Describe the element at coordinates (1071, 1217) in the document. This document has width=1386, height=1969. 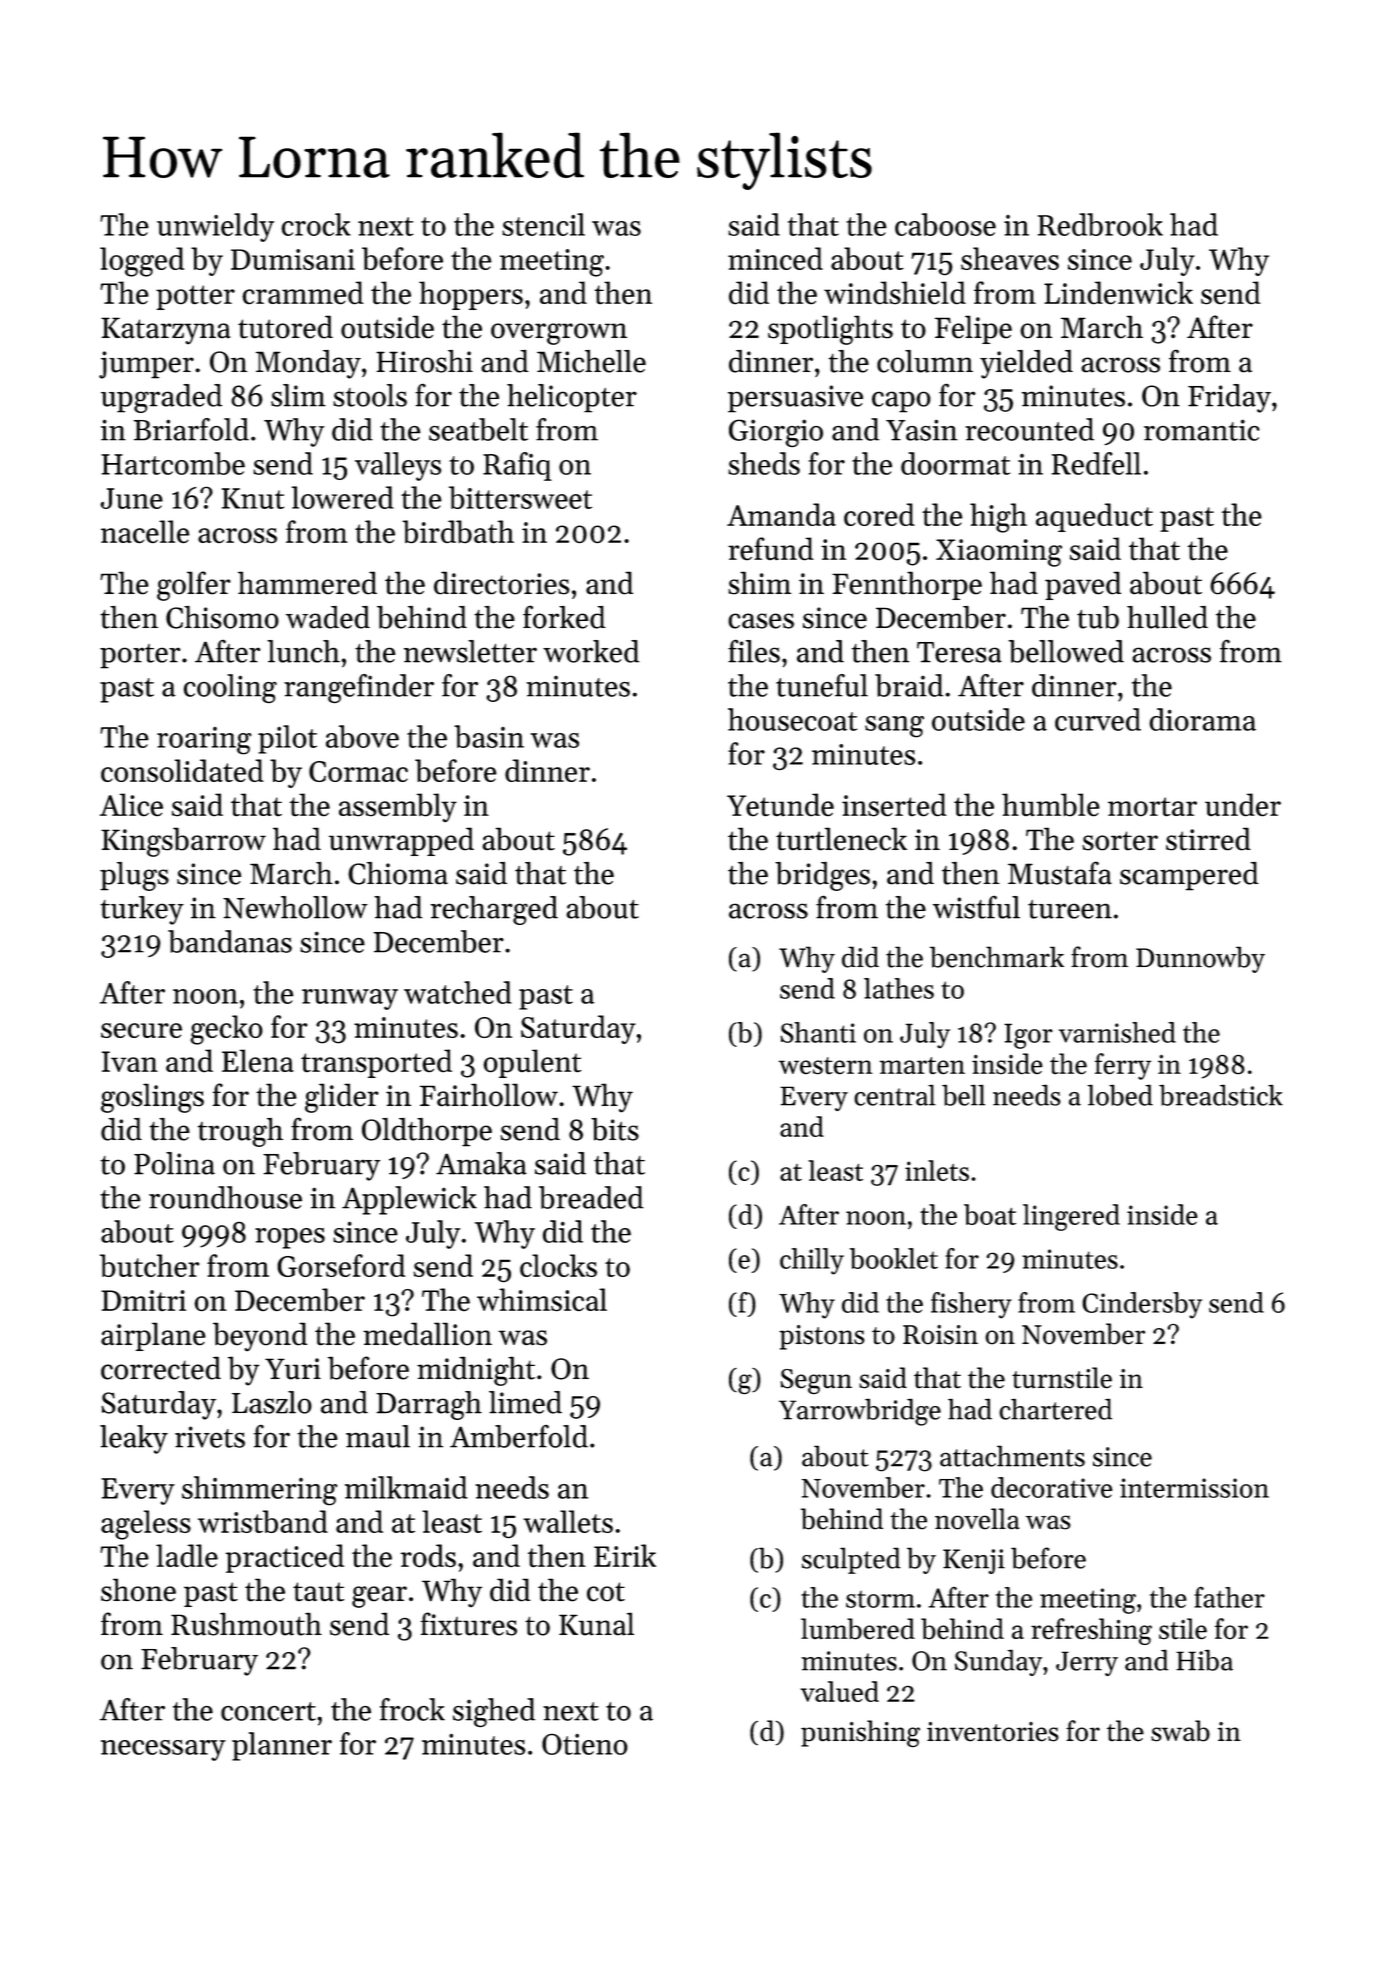
I see `lingered` at that location.
